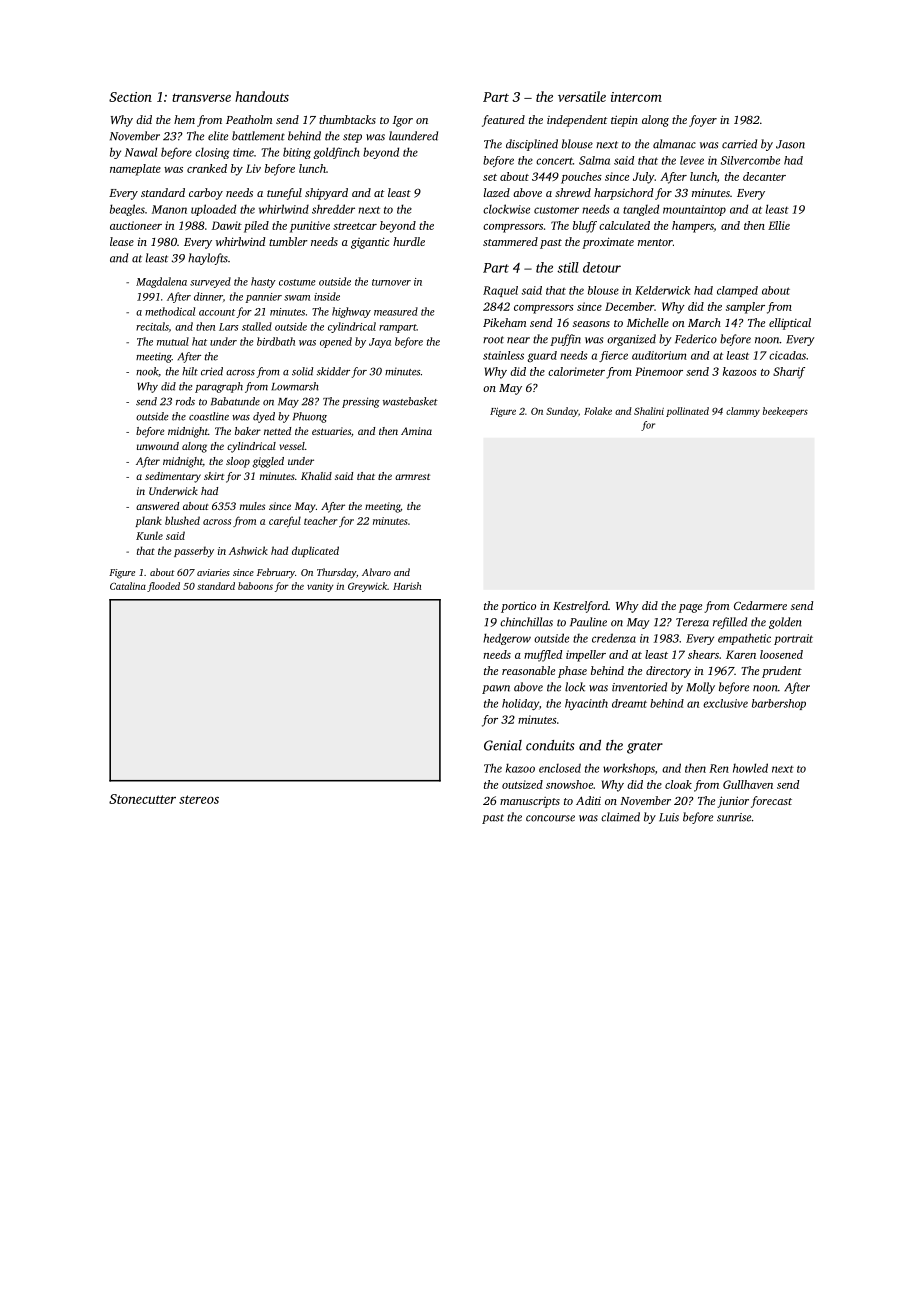 Image resolution: width=924 pixels, height=1308 pixels. What do you see at coordinates (787, 355) in the screenshot?
I see `cicadas` at bounding box center [787, 355].
